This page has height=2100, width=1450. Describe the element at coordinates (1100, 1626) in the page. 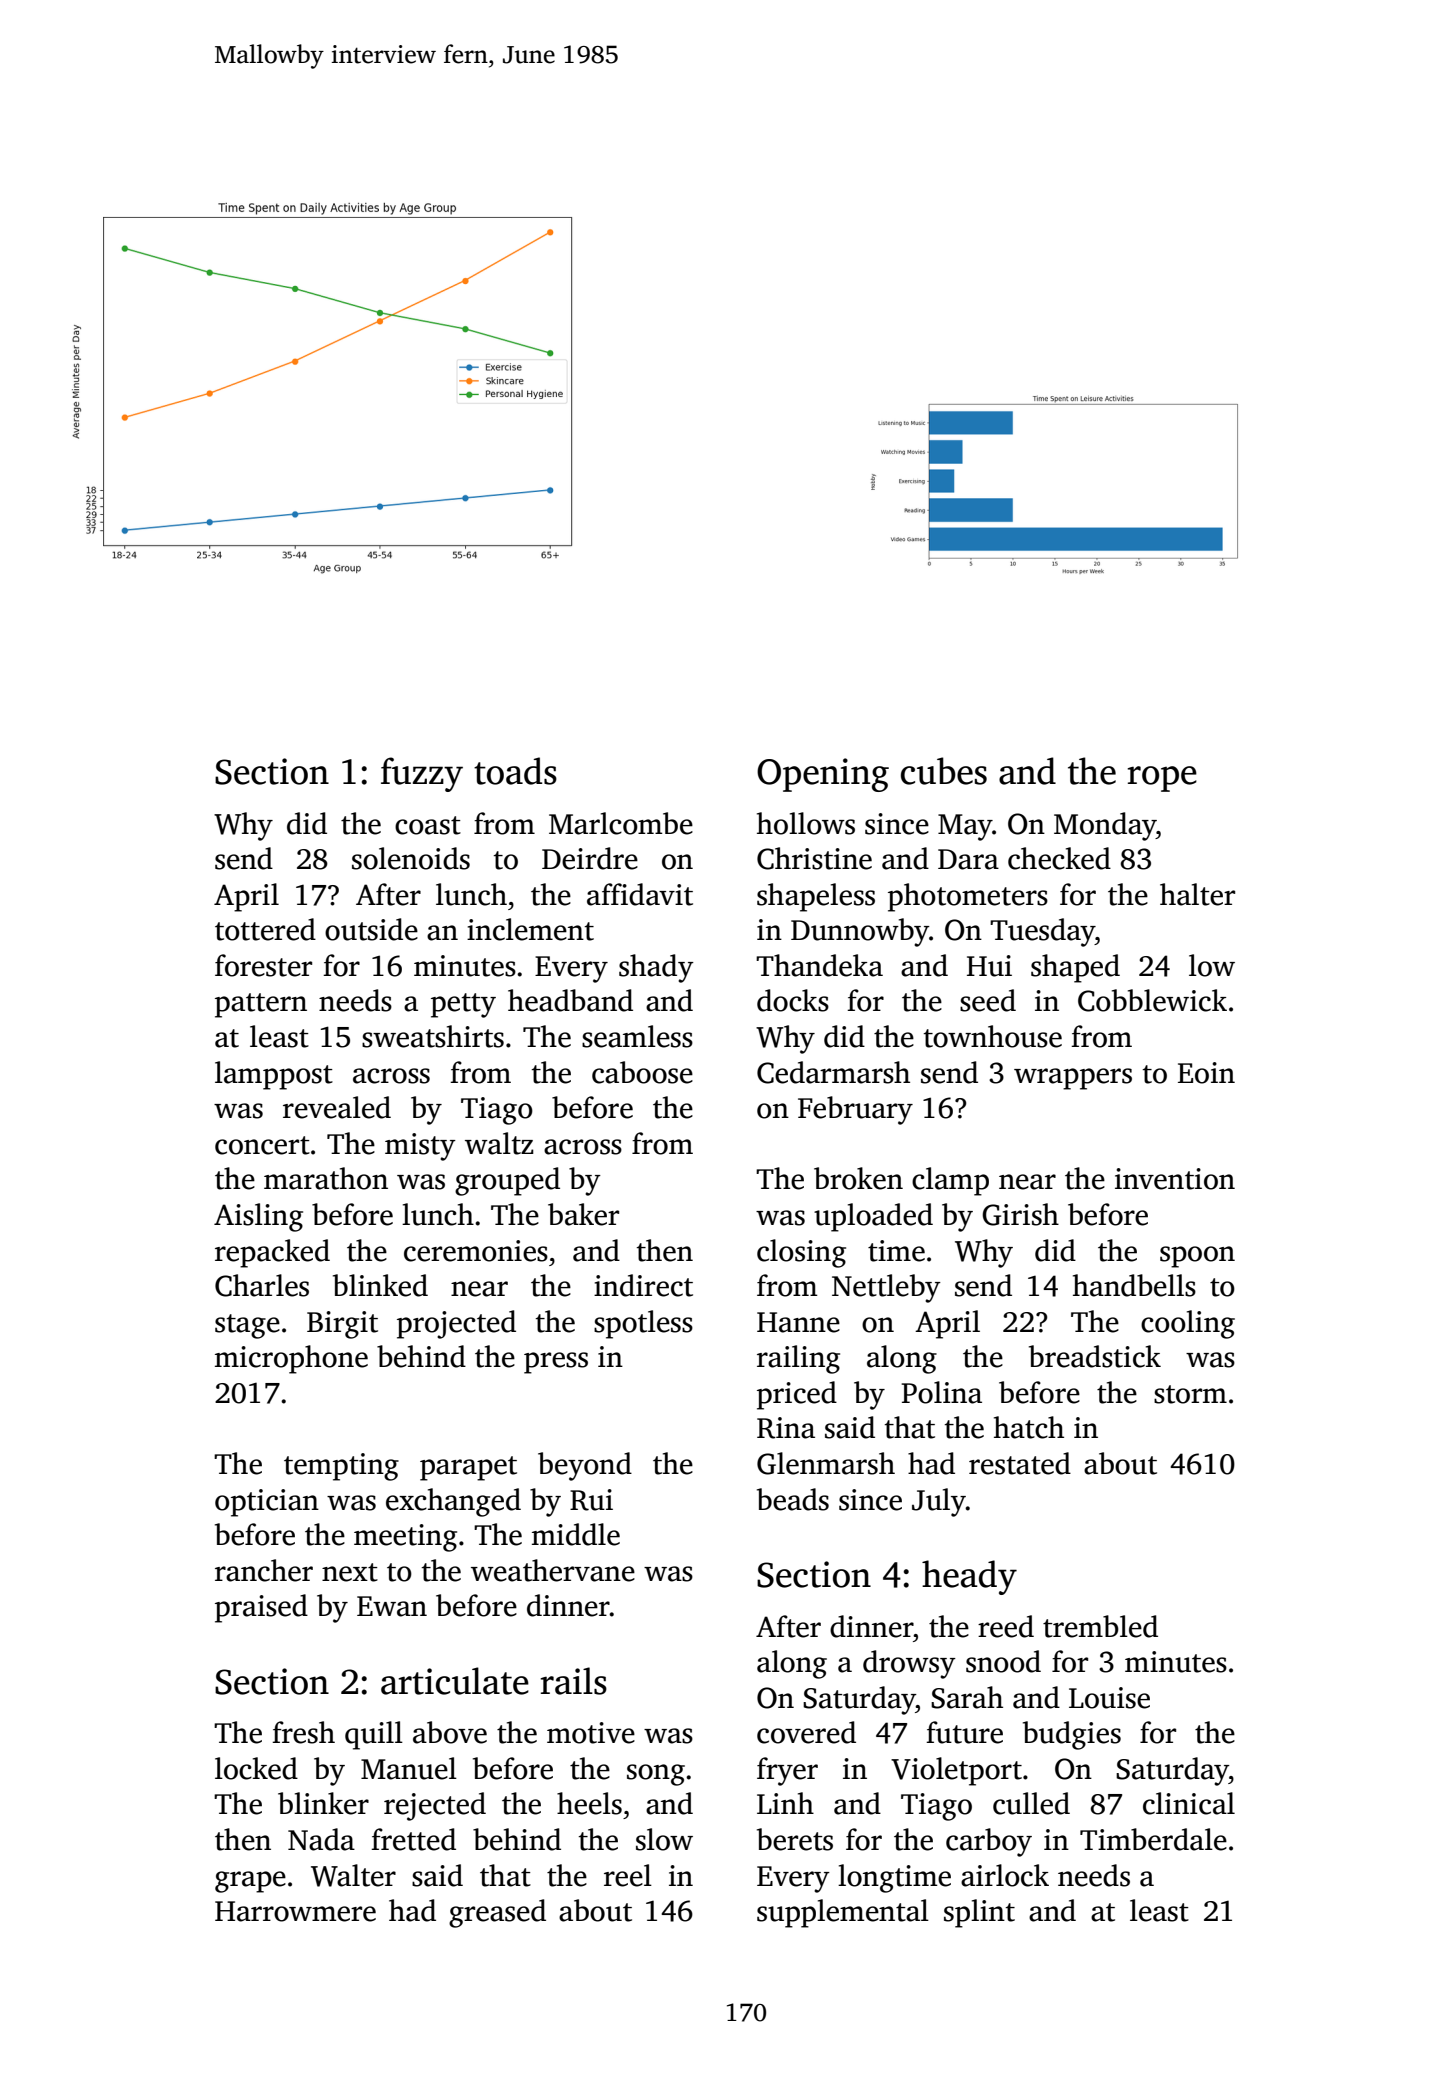

I see `trembled` at that location.
